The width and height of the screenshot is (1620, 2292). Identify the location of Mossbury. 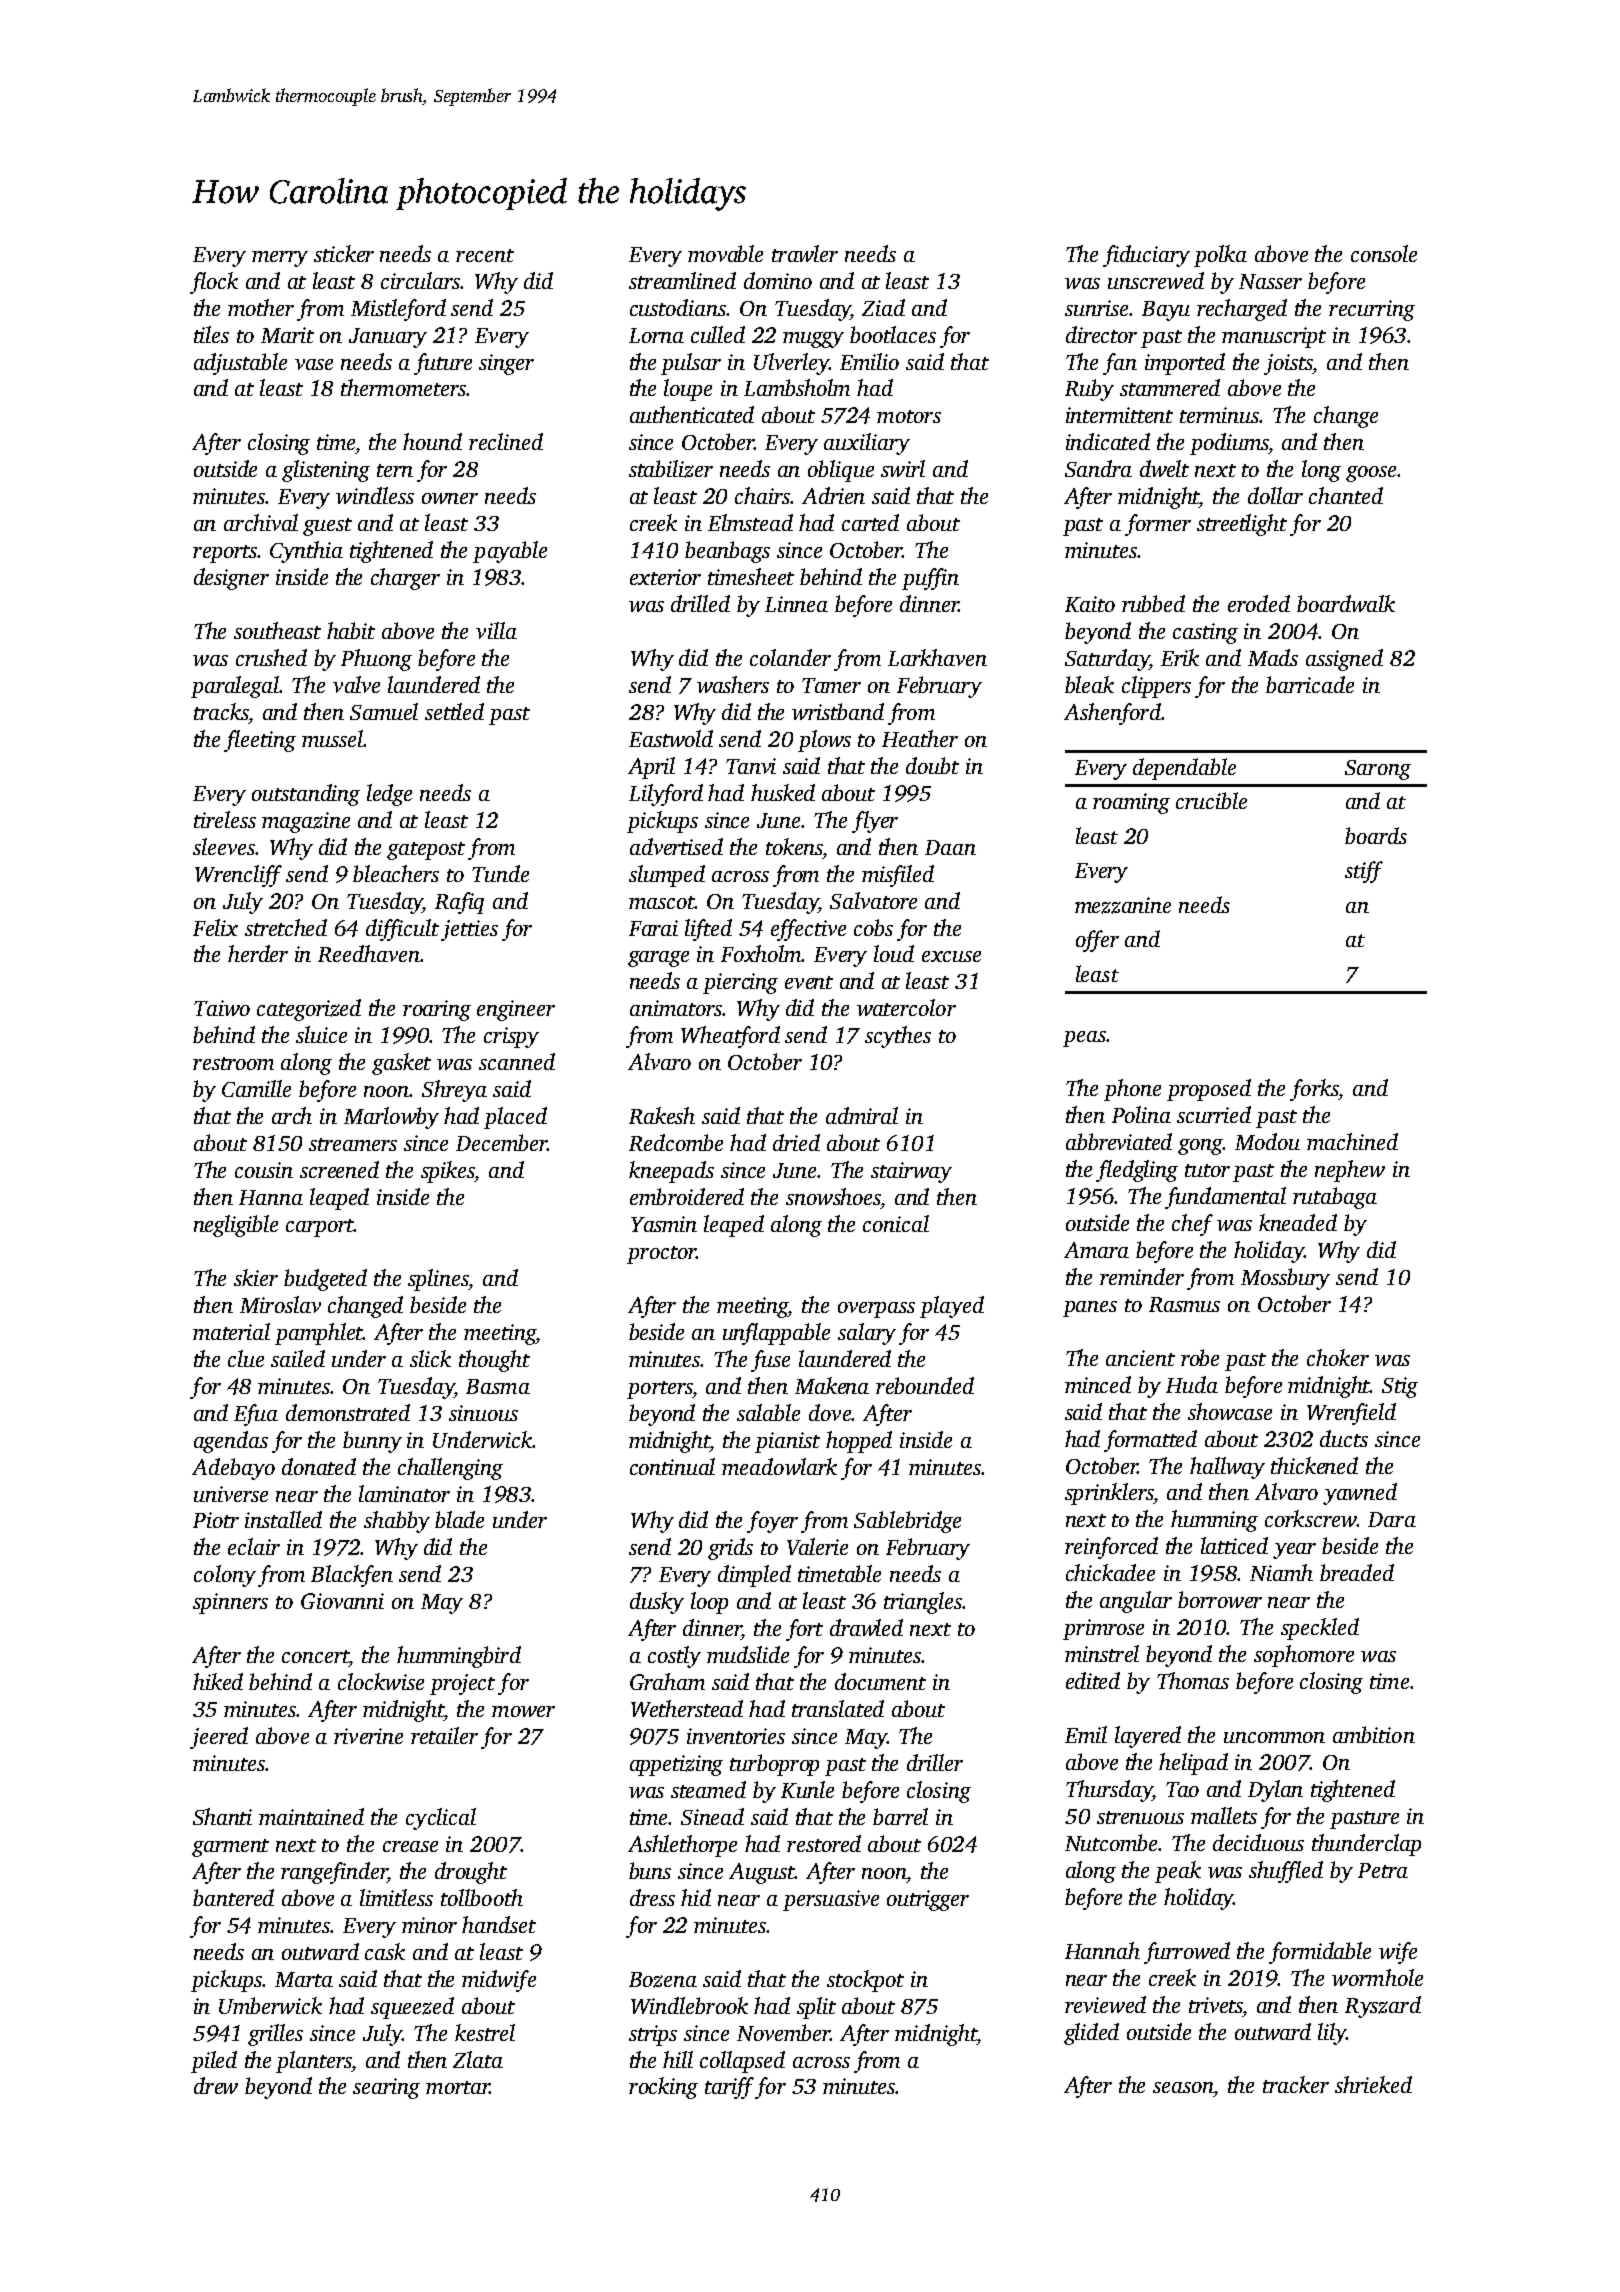
(1285, 1279).
